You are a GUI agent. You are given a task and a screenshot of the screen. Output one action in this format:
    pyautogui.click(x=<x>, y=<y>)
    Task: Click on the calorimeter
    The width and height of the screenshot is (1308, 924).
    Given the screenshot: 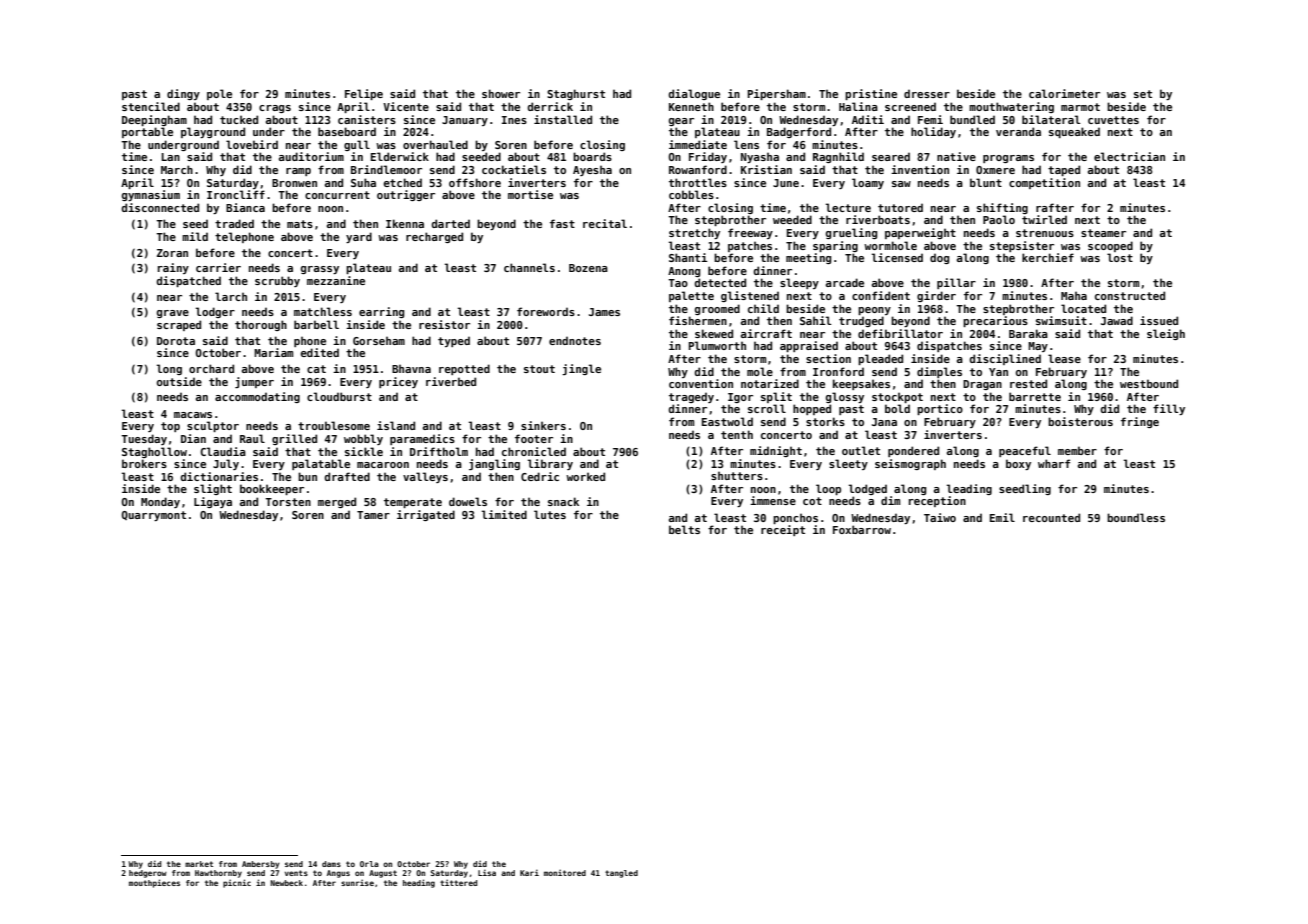 What is the action you would take?
    pyautogui.click(x=1064, y=93)
